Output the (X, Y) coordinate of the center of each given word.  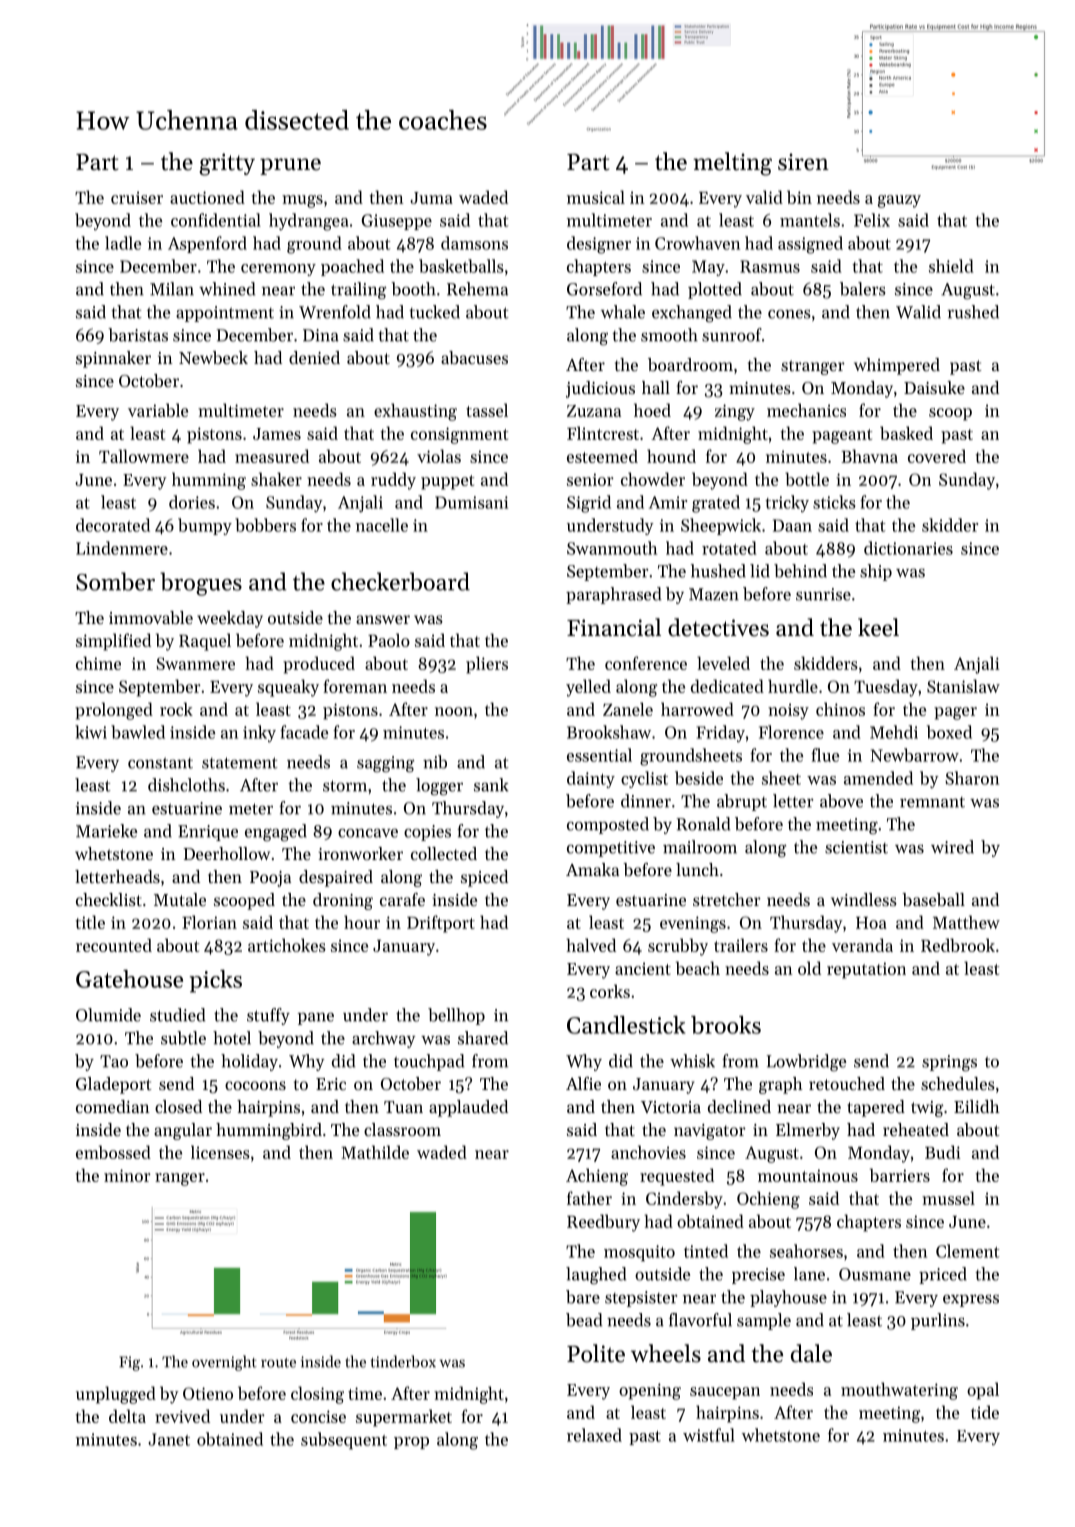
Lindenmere (122, 548)
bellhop (456, 1016)
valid (764, 197)
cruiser (137, 197)
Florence (791, 732)
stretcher (727, 899)
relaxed (594, 1435)
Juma (431, 198)
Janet (169, 1439)
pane (316, 1018)
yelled (588, 688)
